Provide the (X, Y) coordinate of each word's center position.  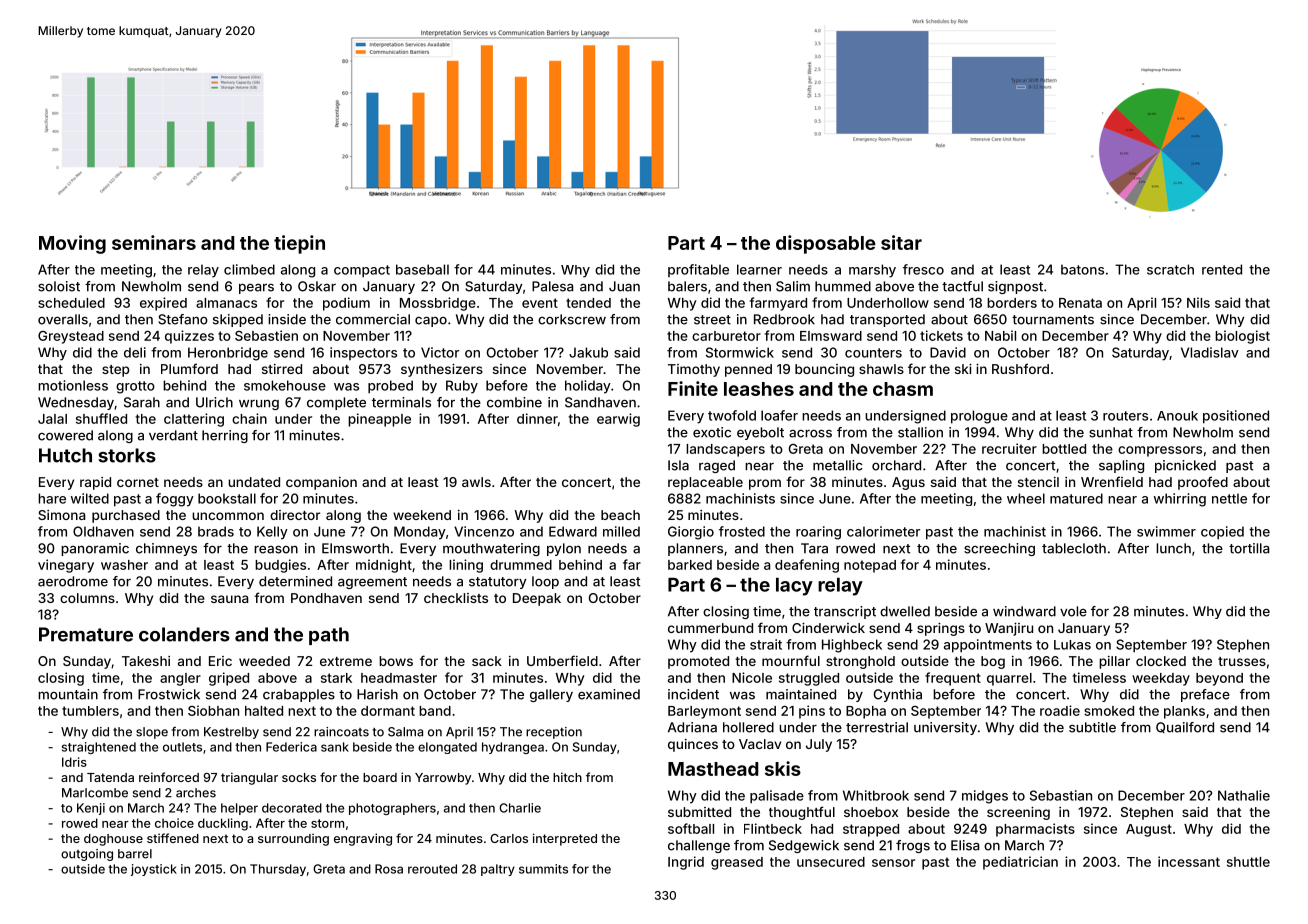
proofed (1203, 483)
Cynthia (898, 695)
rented (1222, 269)
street (712, 320)
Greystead (71, 337)
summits (543, 869)
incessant (1189, 861)
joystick (154, 870)
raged (717, 466)
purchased (126, 516)
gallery (551, 695)
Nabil (1000, 335)
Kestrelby (231, 733)
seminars (154, 242)
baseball (422, 269)
